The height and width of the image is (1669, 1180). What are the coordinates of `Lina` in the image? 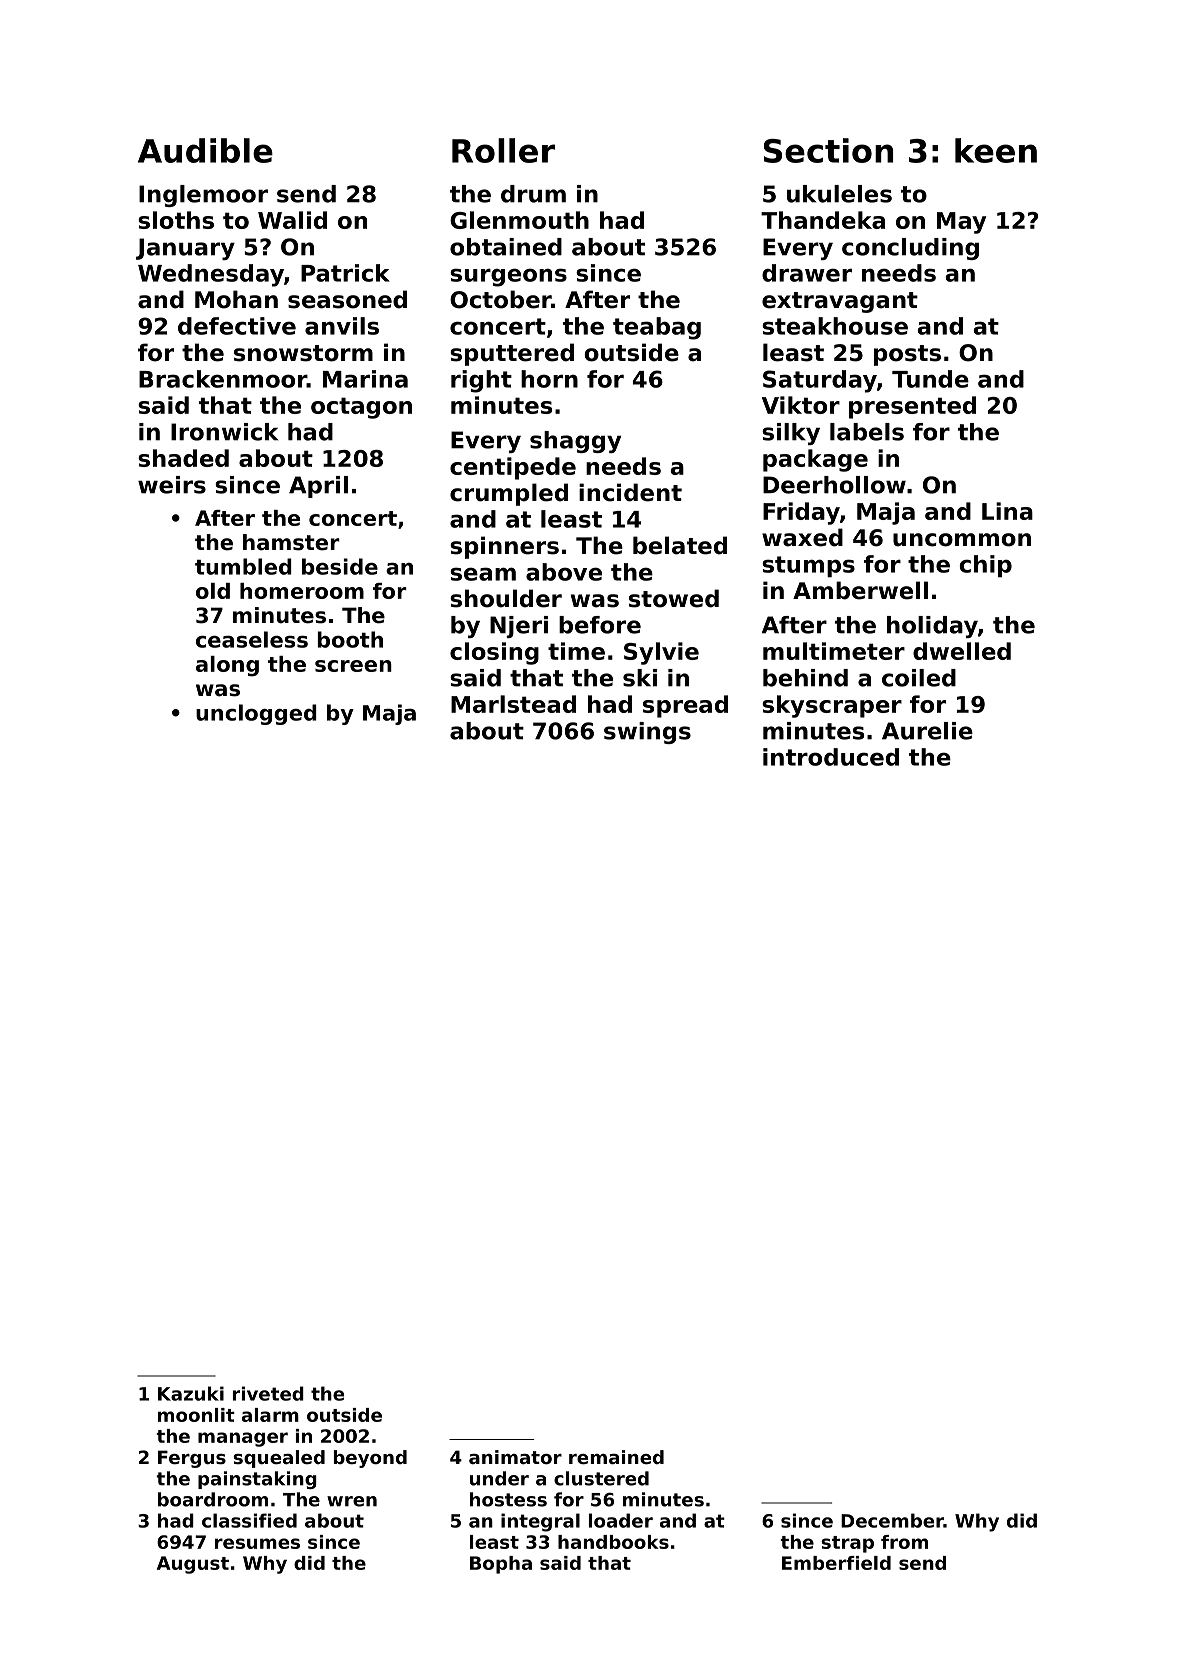 It's located at (1007, 511).
